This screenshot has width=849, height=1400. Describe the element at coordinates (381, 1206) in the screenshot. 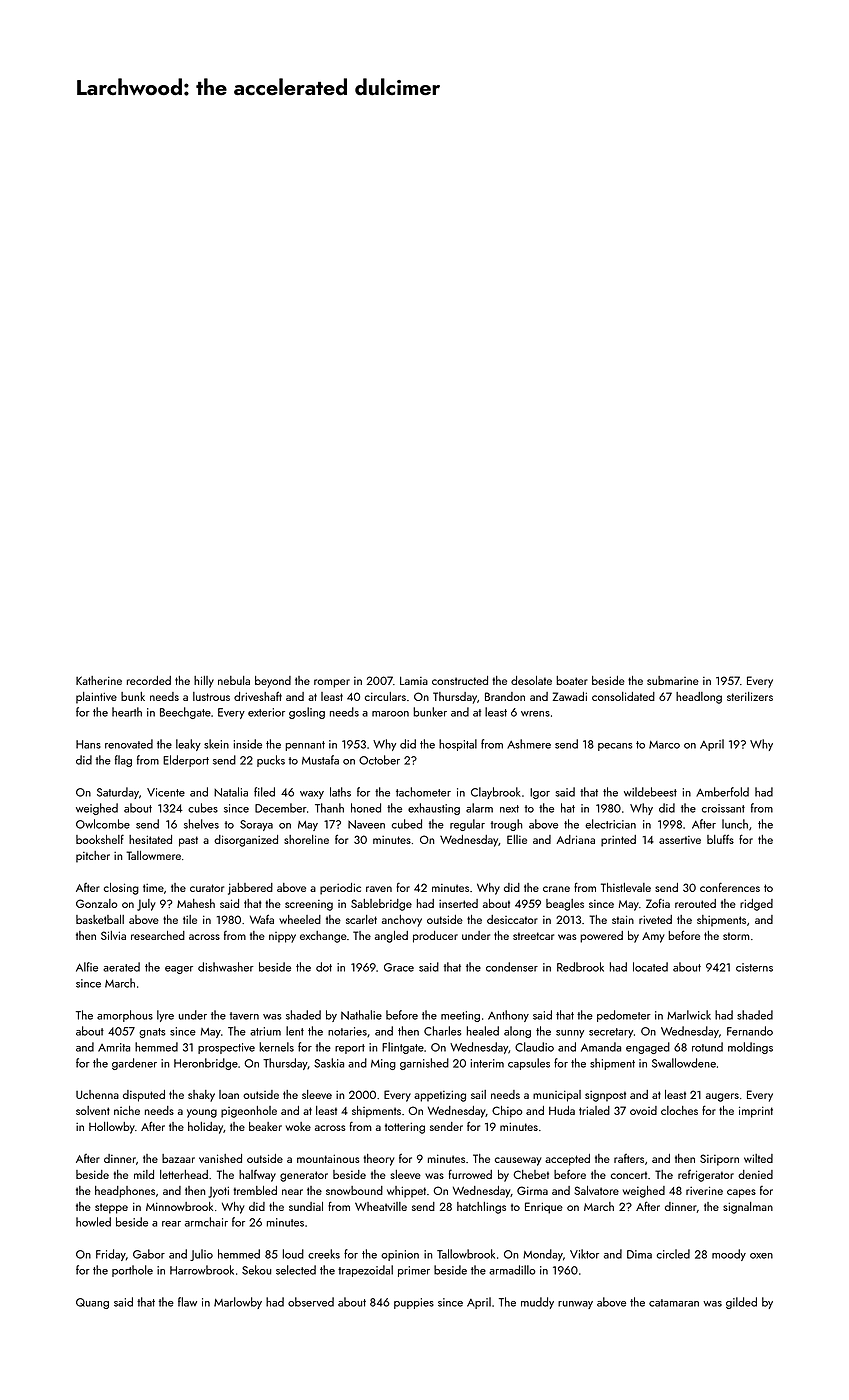

I see `Wheatville` at that location.
